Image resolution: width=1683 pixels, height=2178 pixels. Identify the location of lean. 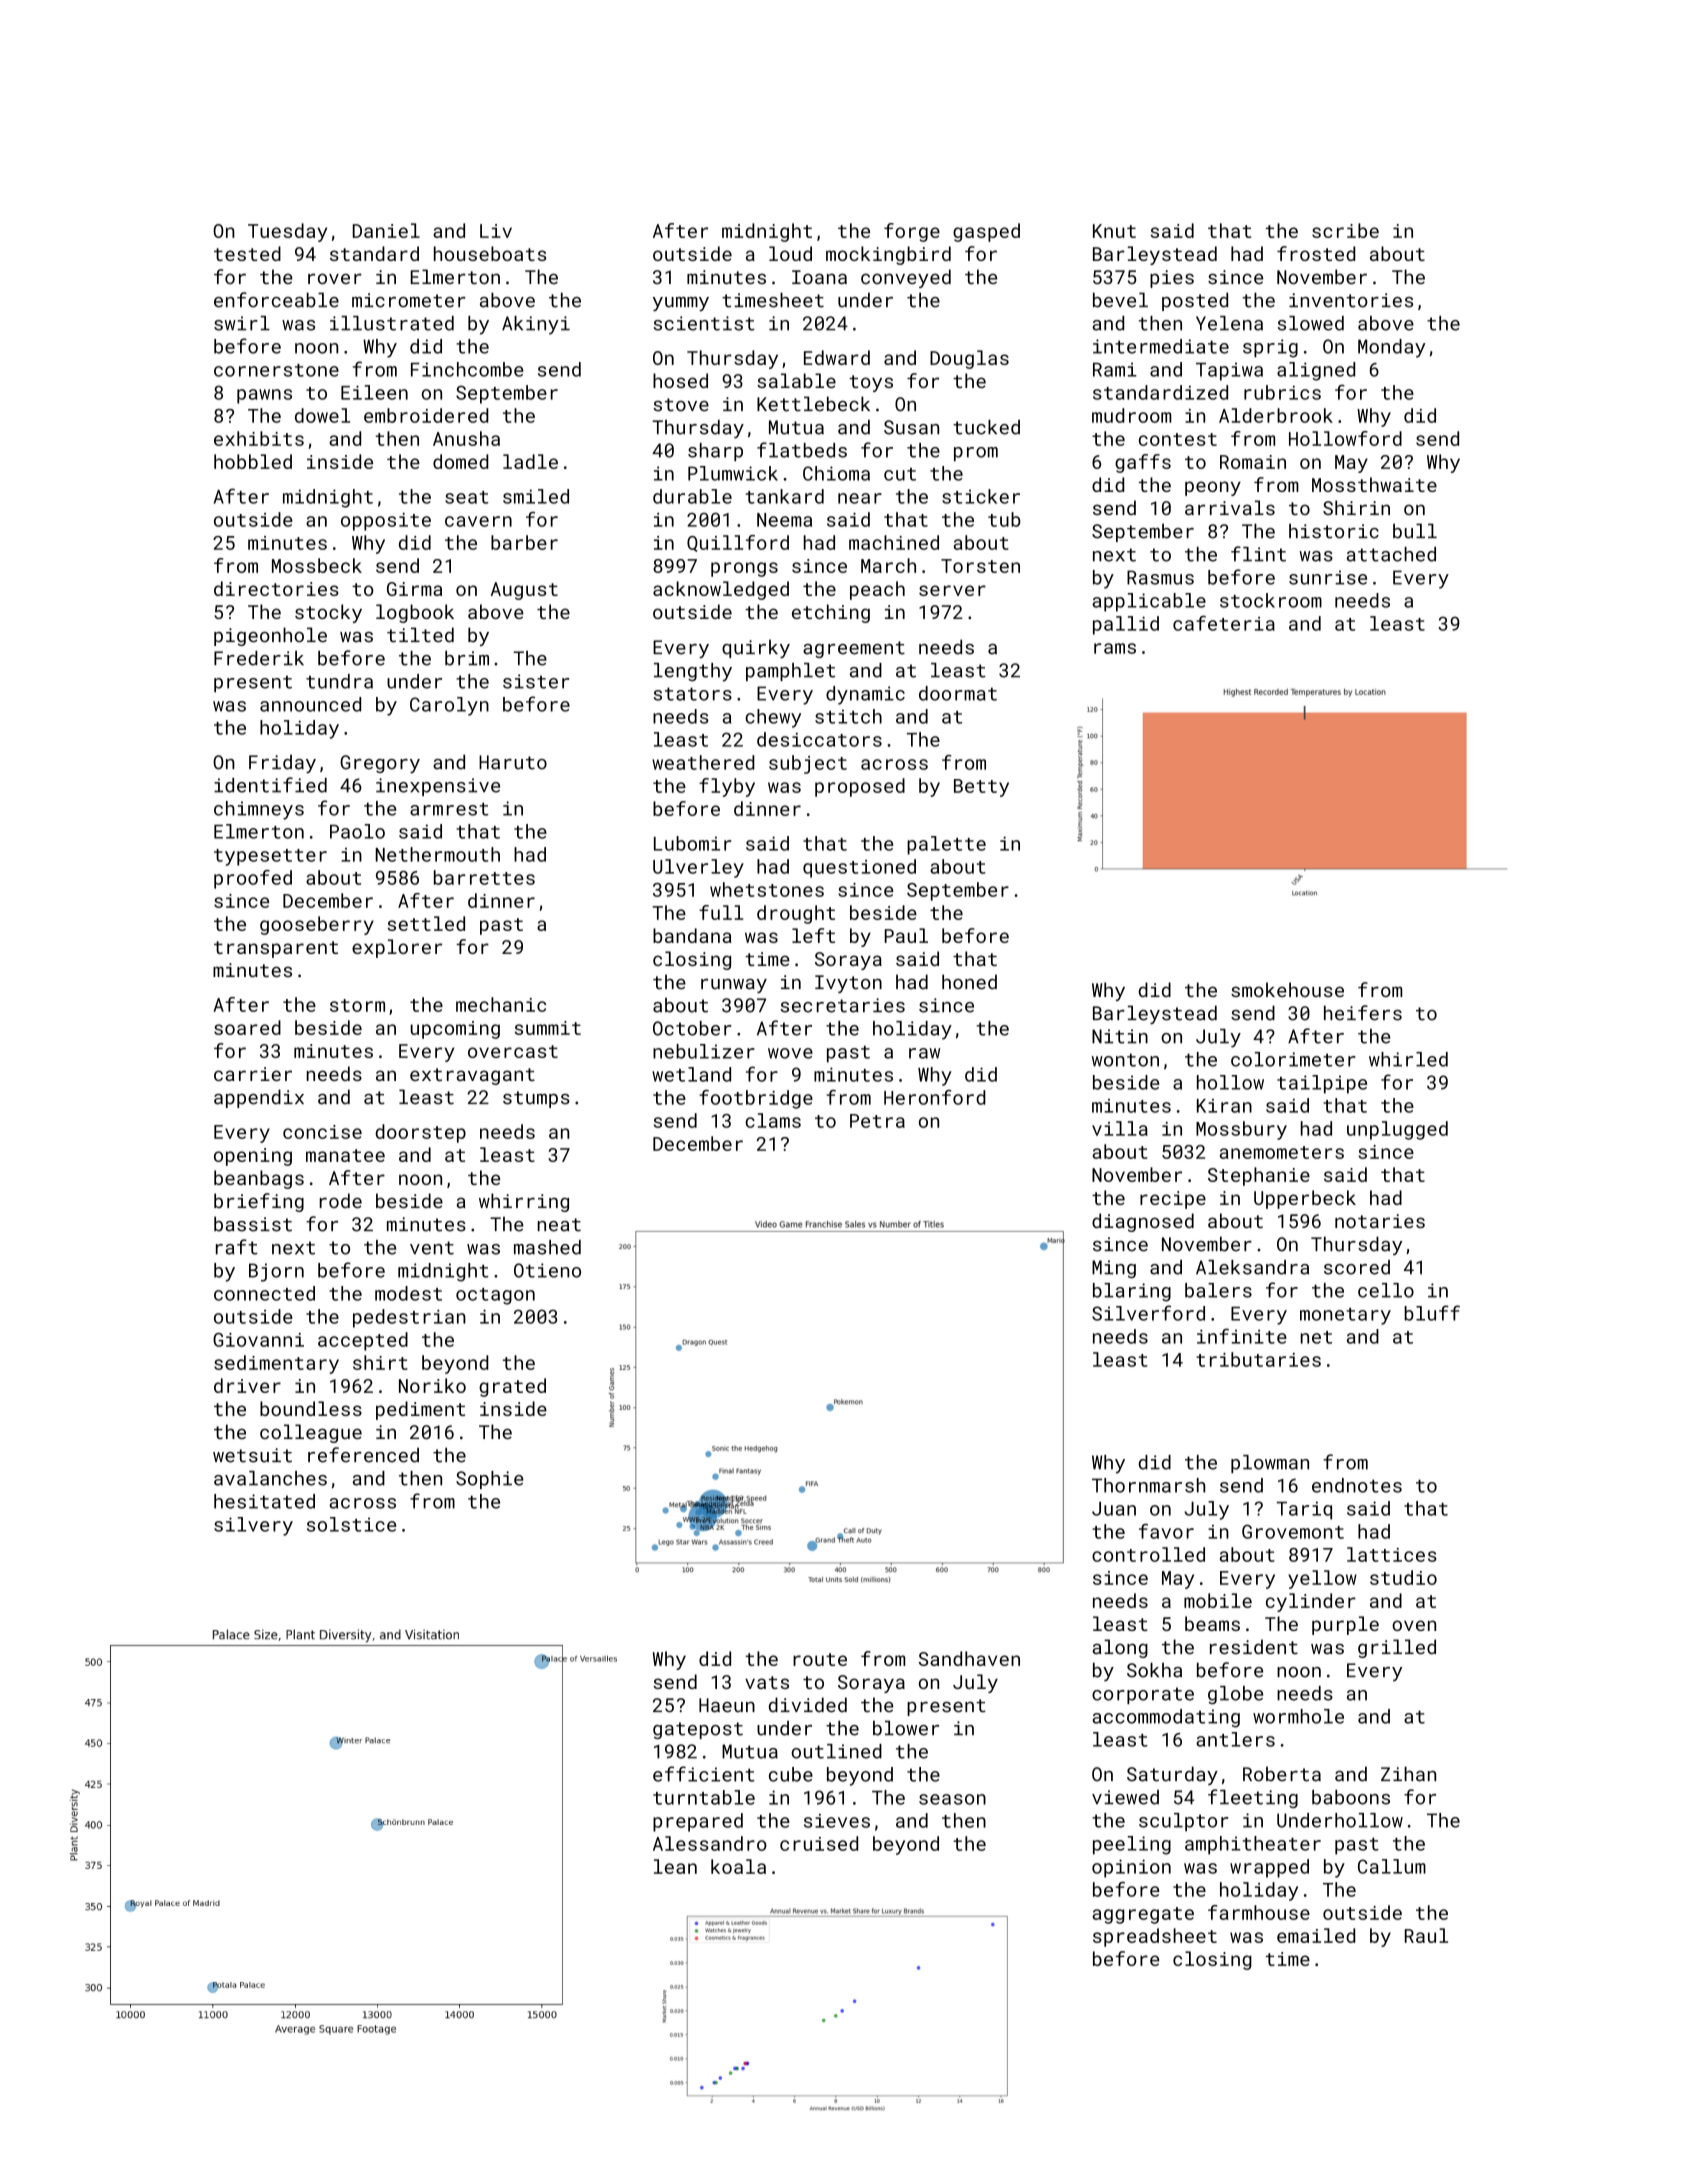
(675, 1866).
